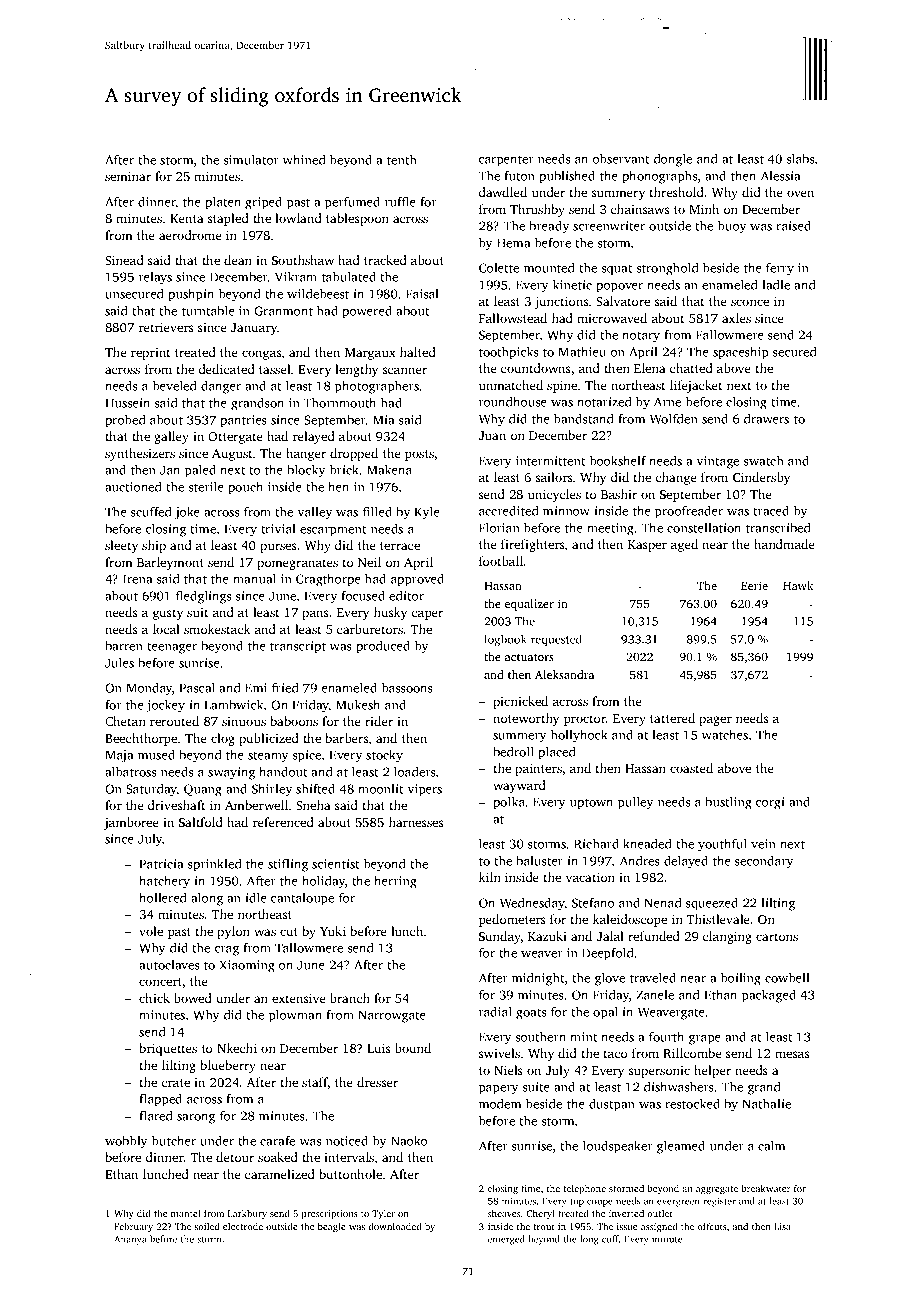 This document has height=1308, width=924. I want to click on ruffle, so click(400, 202).
